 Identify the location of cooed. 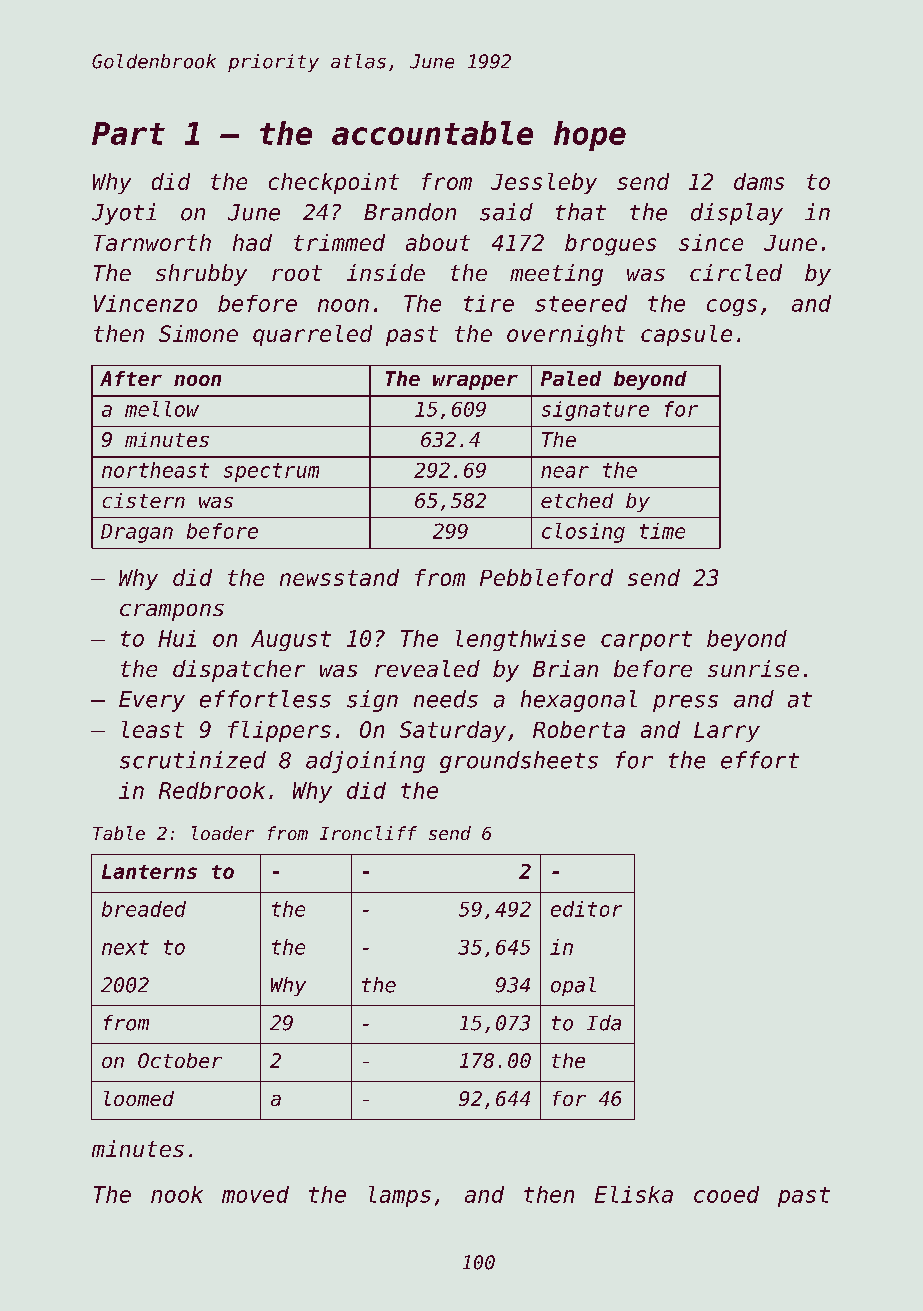
(726, 1194).
